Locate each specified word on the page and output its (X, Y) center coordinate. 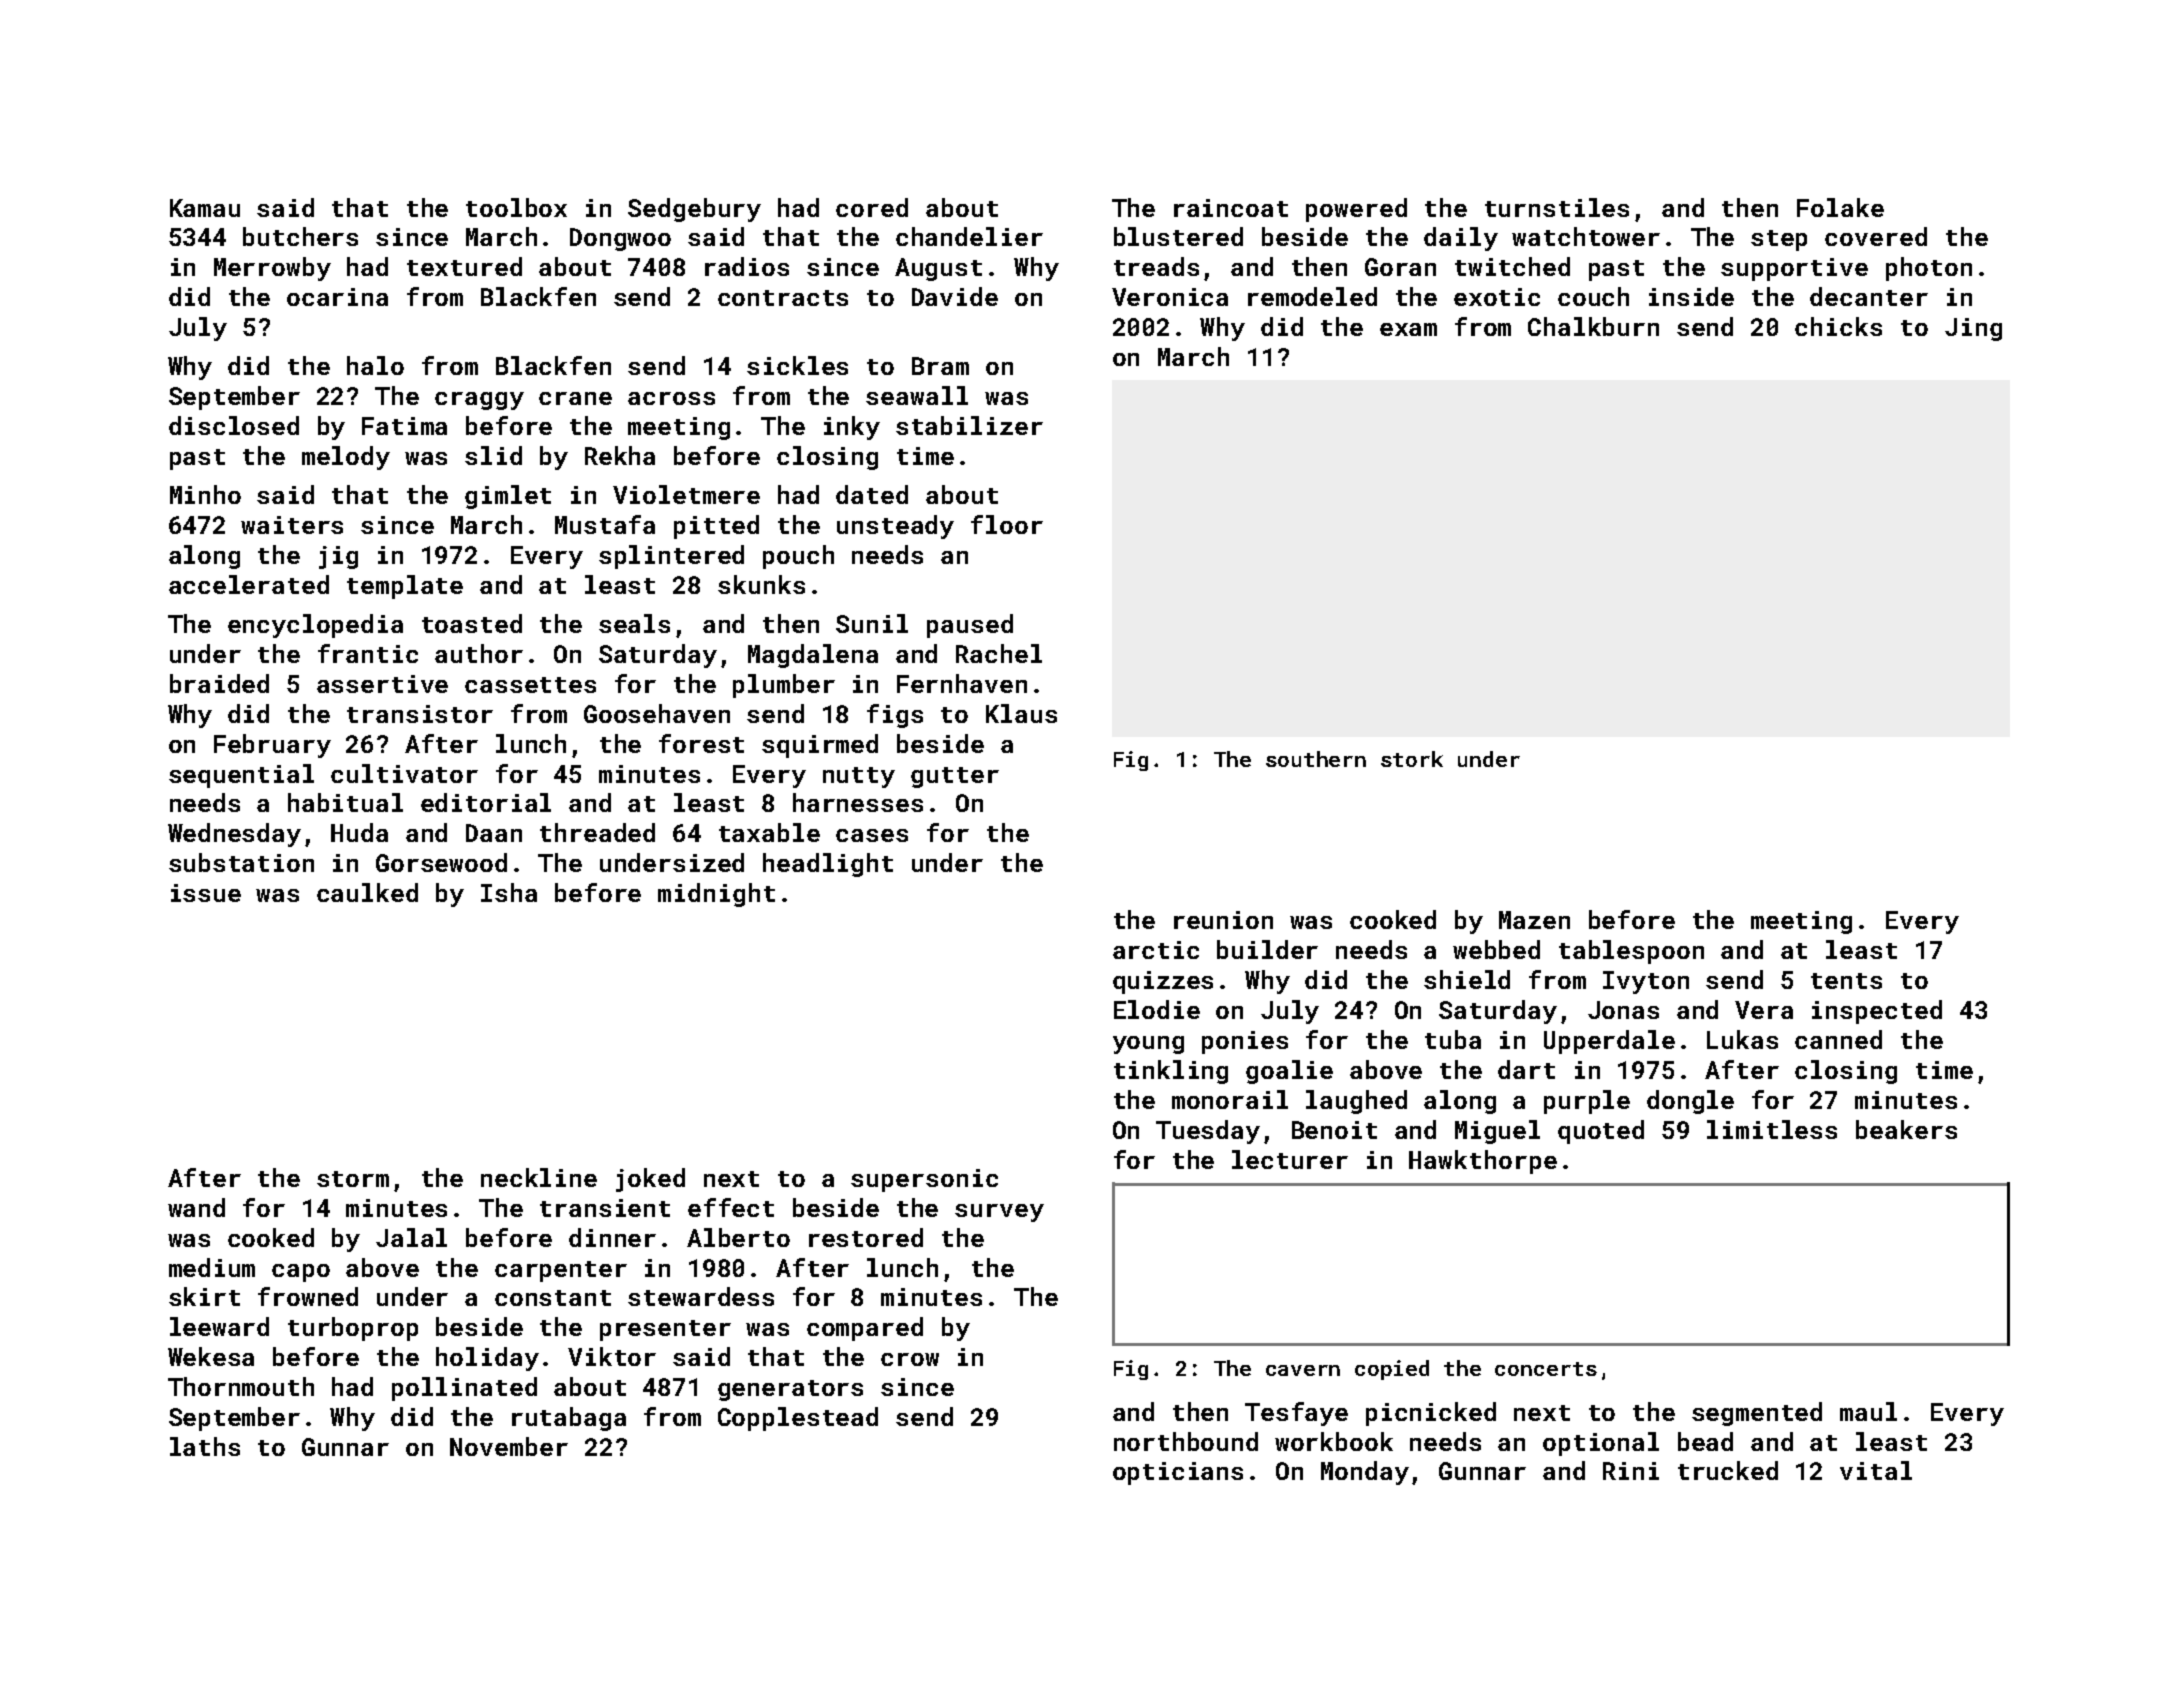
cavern (1303, 1370)
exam (1408, 329)
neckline (539, 1177)
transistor (420, 714)
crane (575, 398)
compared (865, 1329)
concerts (1546, 1369)
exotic (1497, 297)
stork (1412, 759)
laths (205, 1446)
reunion (1223, 920)
